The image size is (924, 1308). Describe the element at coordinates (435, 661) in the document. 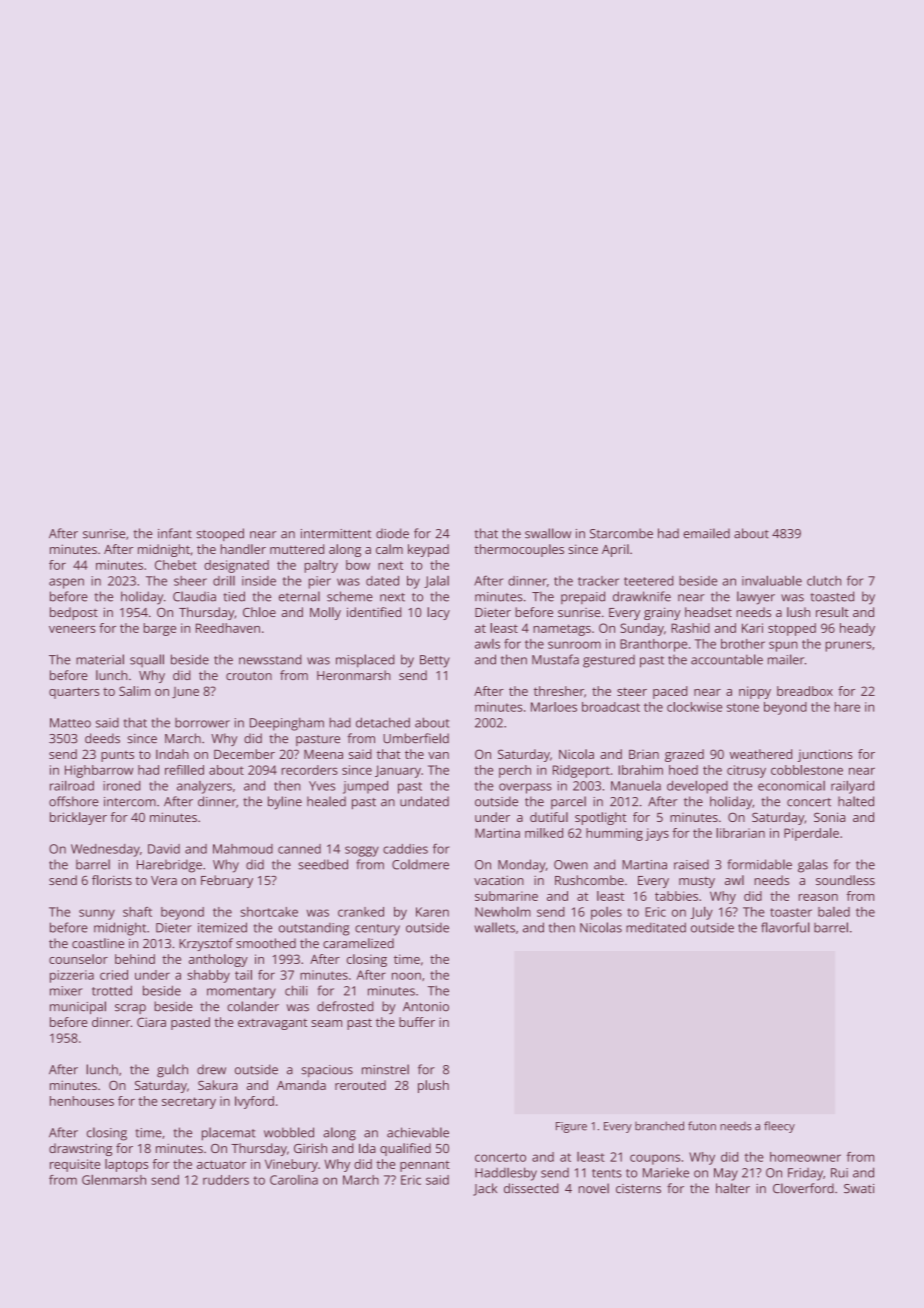

I see `Betty` at that location.
